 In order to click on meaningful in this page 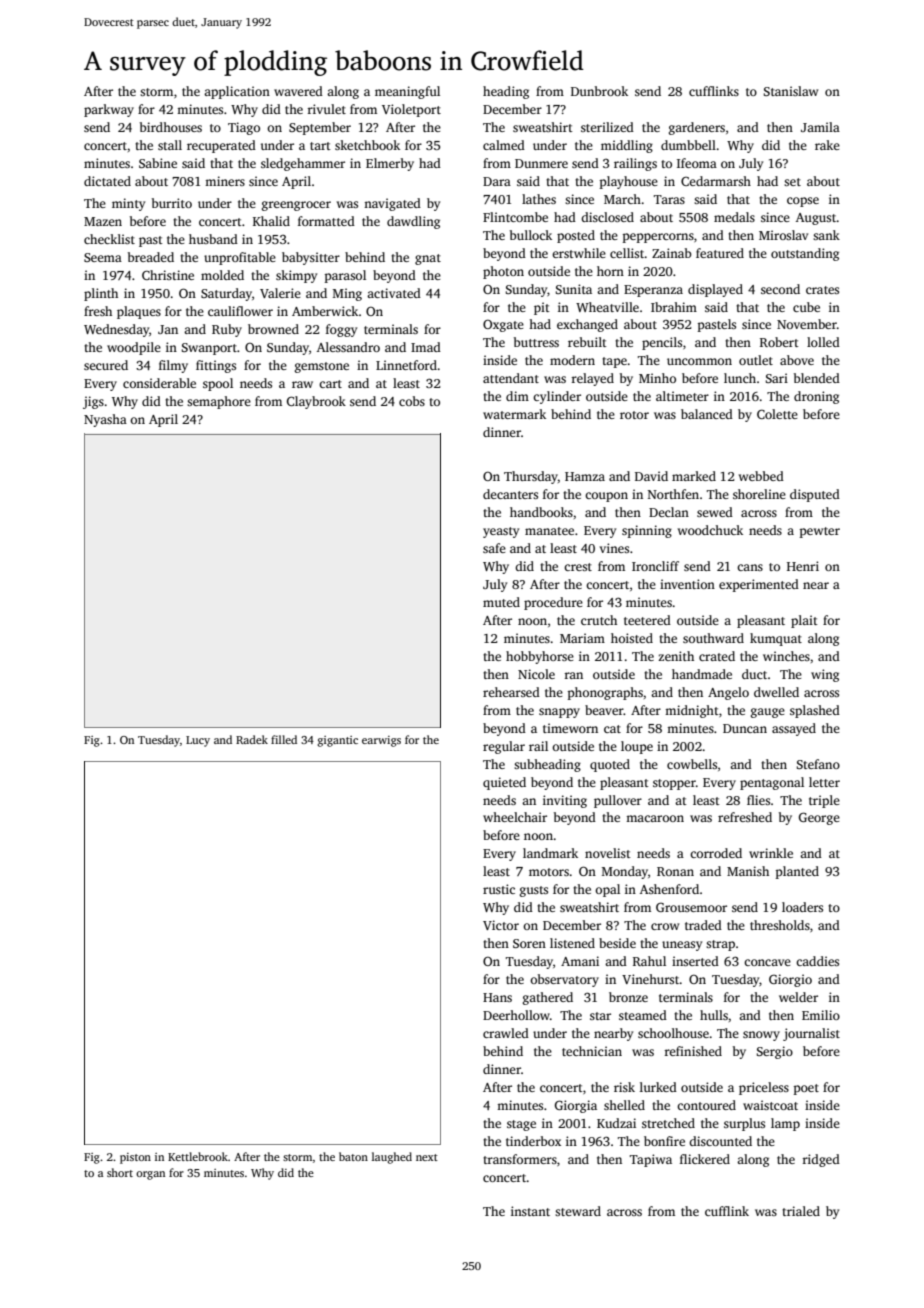, I will do `click(407, 92)`.
